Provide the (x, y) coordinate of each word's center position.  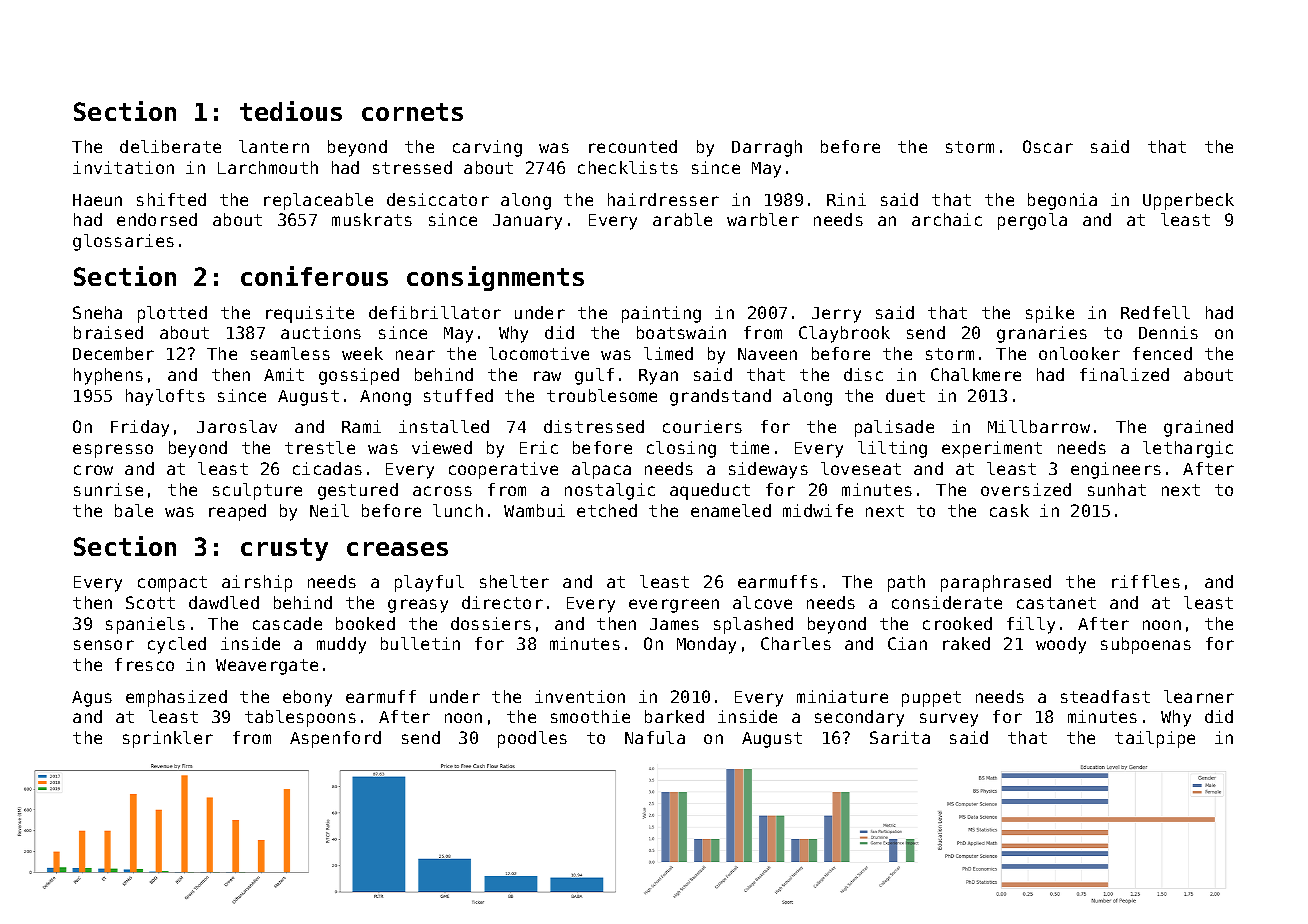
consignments (495, 278)
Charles (796, 643)
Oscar (1048, 146)
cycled (177, 645)
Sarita (900, 737)
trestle (320, 447)
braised (108, 332)
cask (1009, 510)
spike (1050, 314)
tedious (291, 111)
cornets (412, 112)
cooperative (503, 470)
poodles (532, 739)
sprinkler (168, 739)
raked (966, 643)
